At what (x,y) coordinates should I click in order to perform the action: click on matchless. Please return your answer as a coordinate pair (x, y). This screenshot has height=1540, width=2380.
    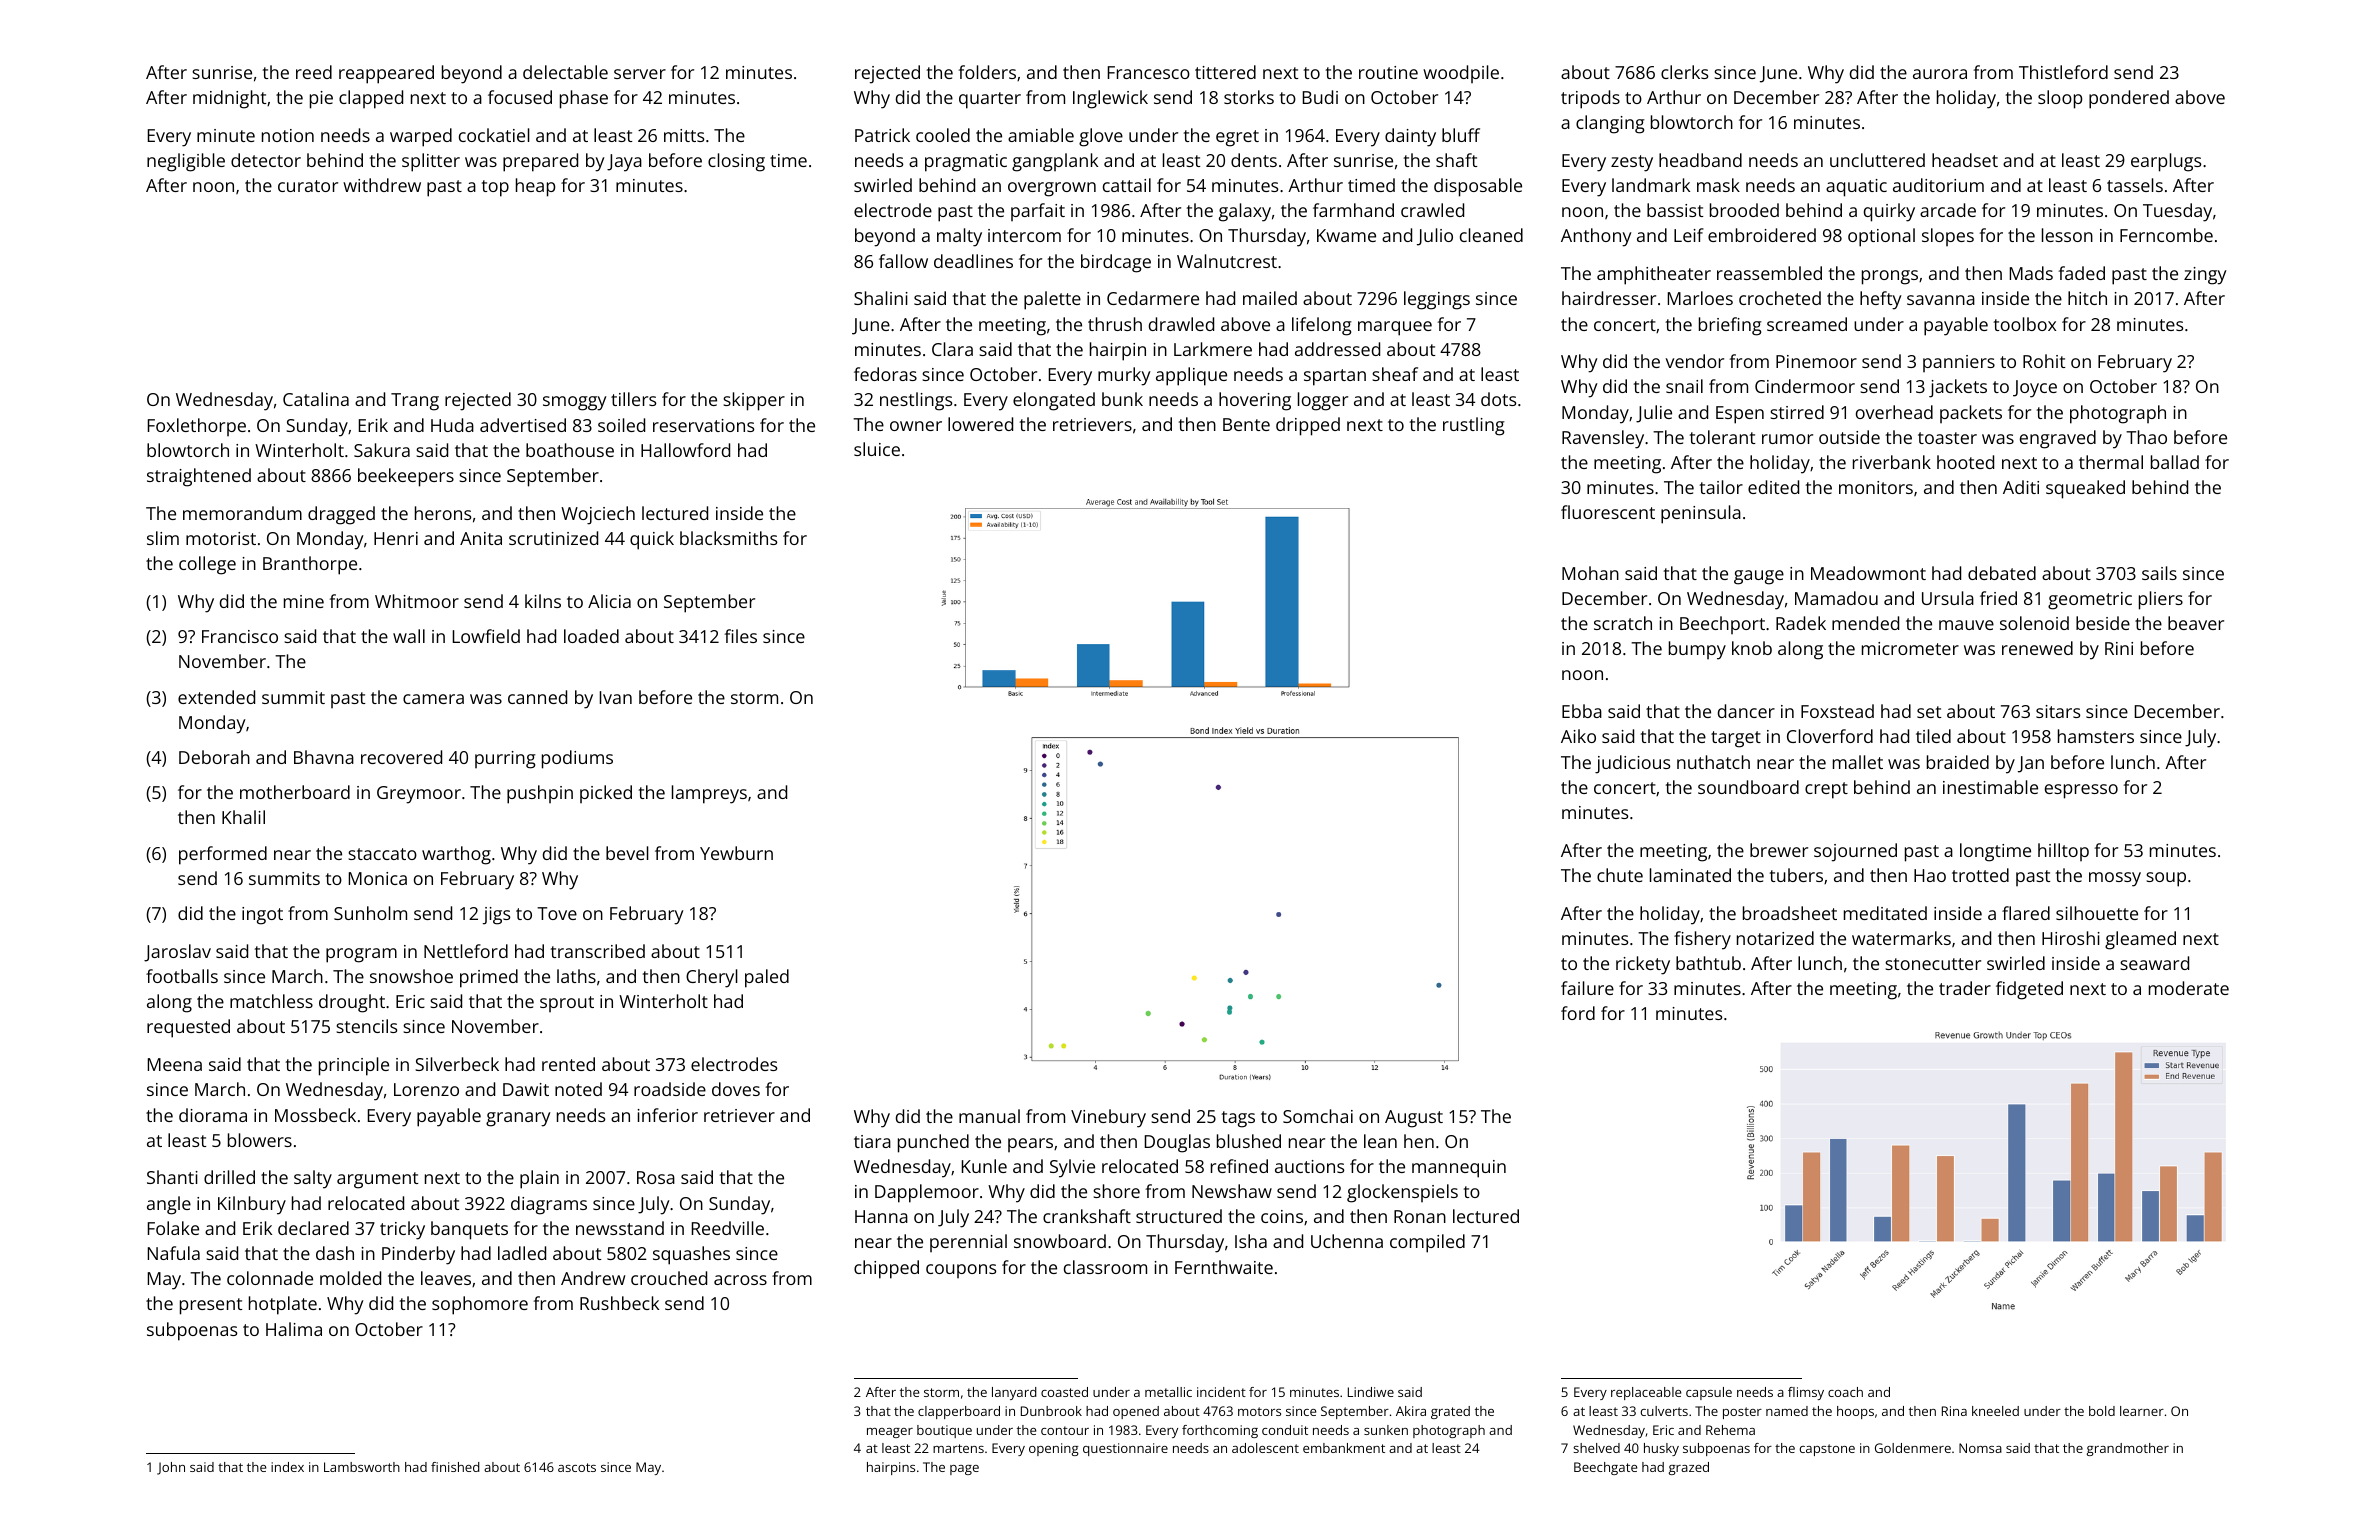
    Looking at the image, I should click on (271, 1001).
